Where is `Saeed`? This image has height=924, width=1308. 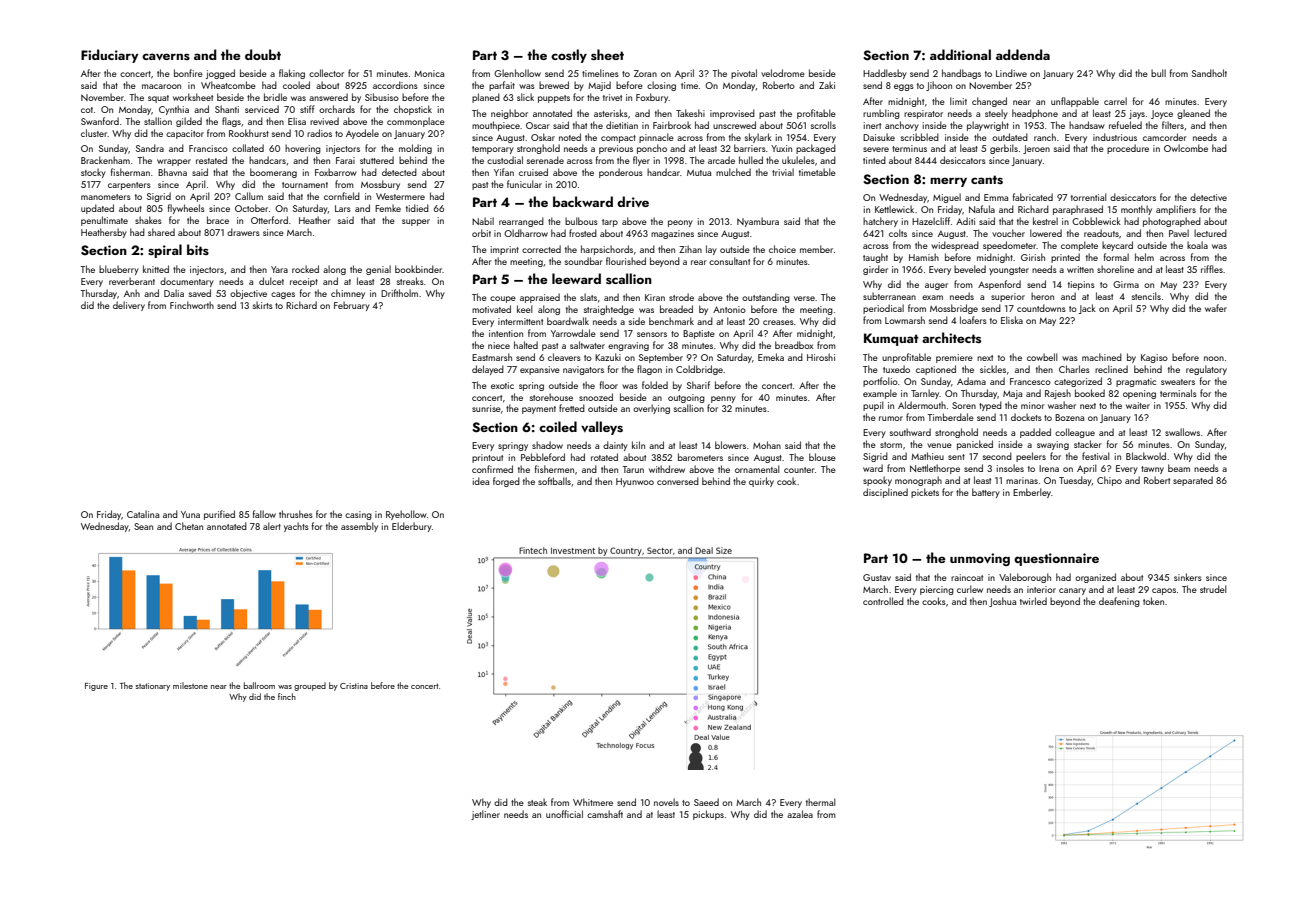 Saeed is located at coordinates (706, 802).
